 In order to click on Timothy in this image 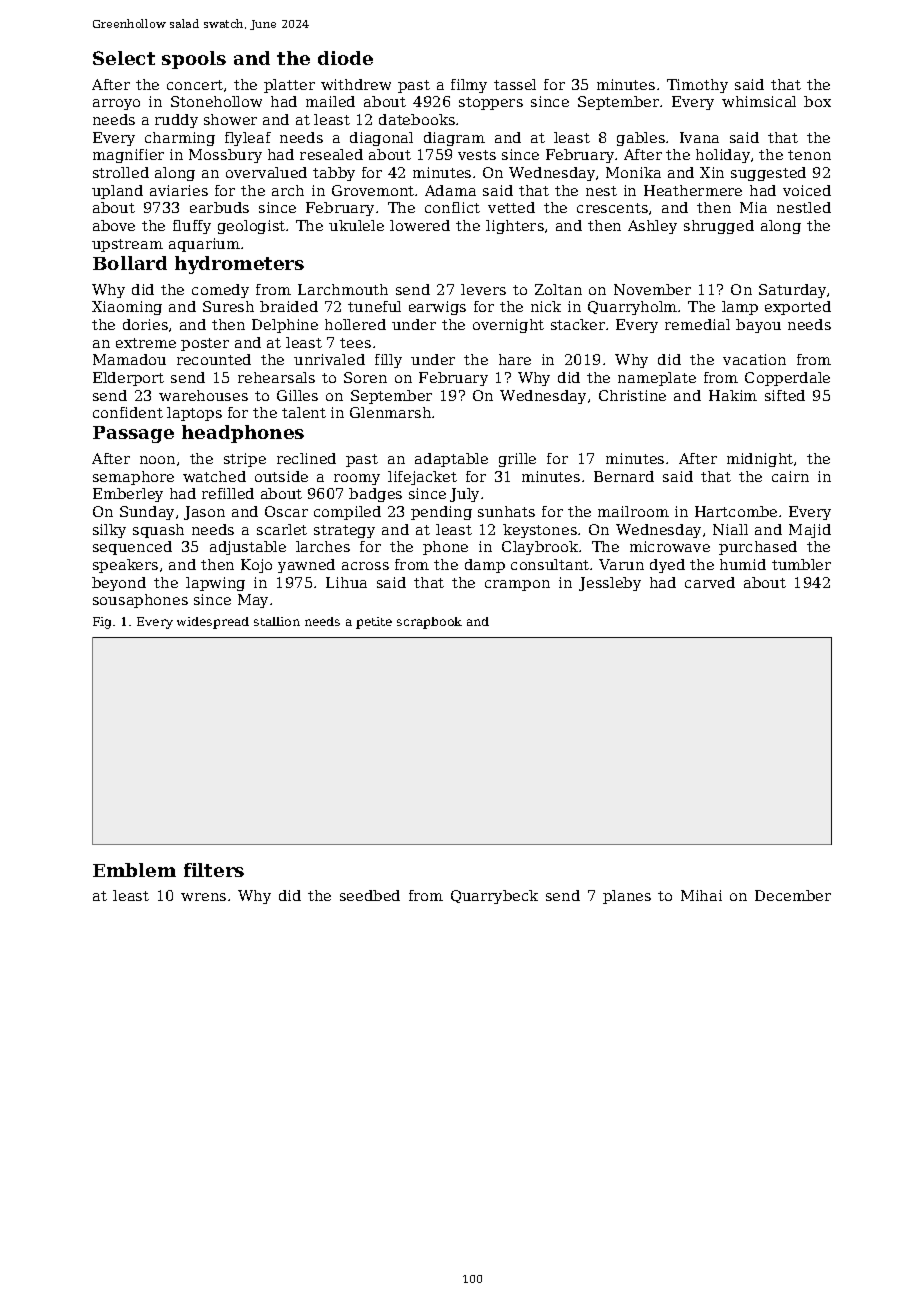, I will do `click(697, 86)`.
